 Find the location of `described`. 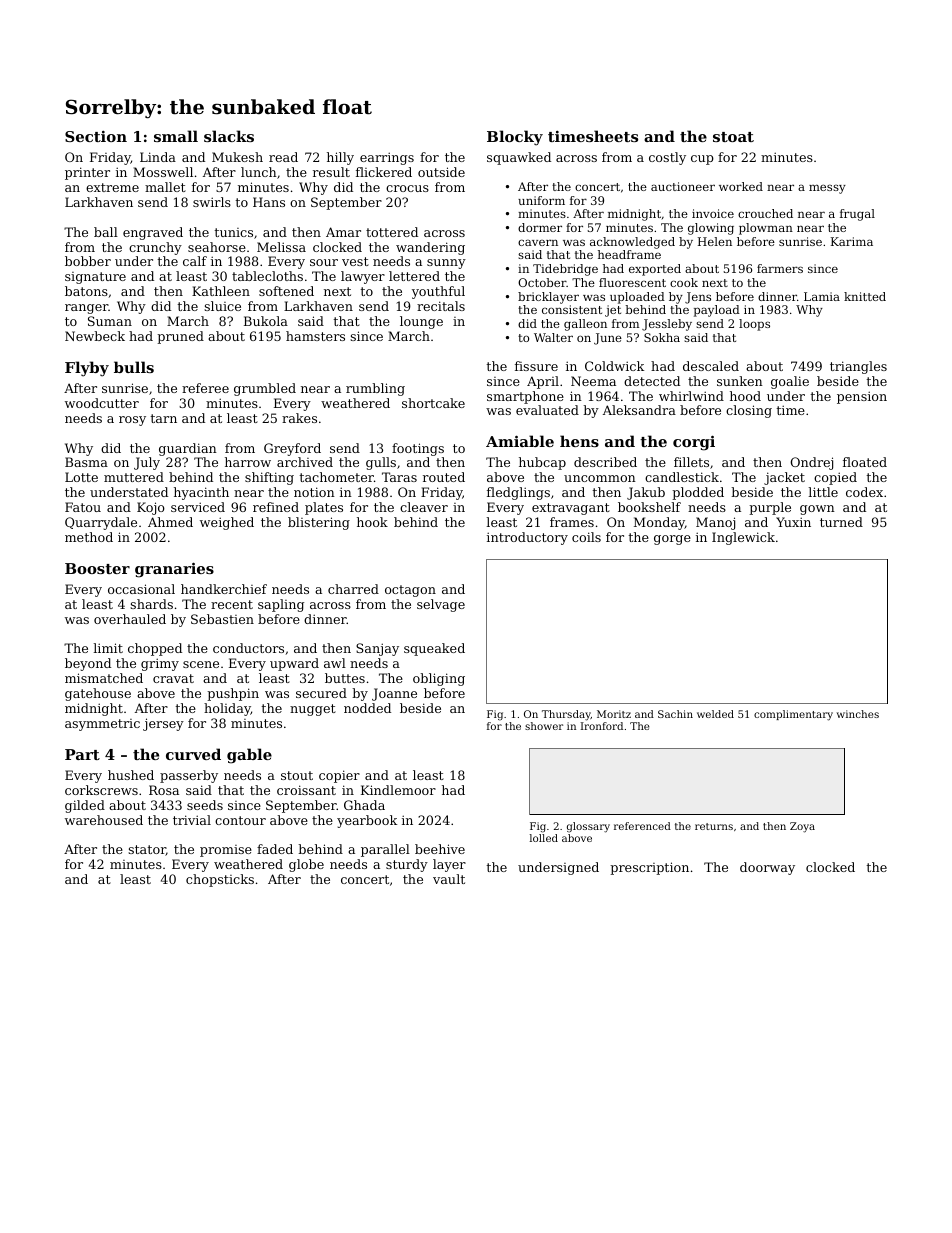

described is located at coordinates (605, 462).
